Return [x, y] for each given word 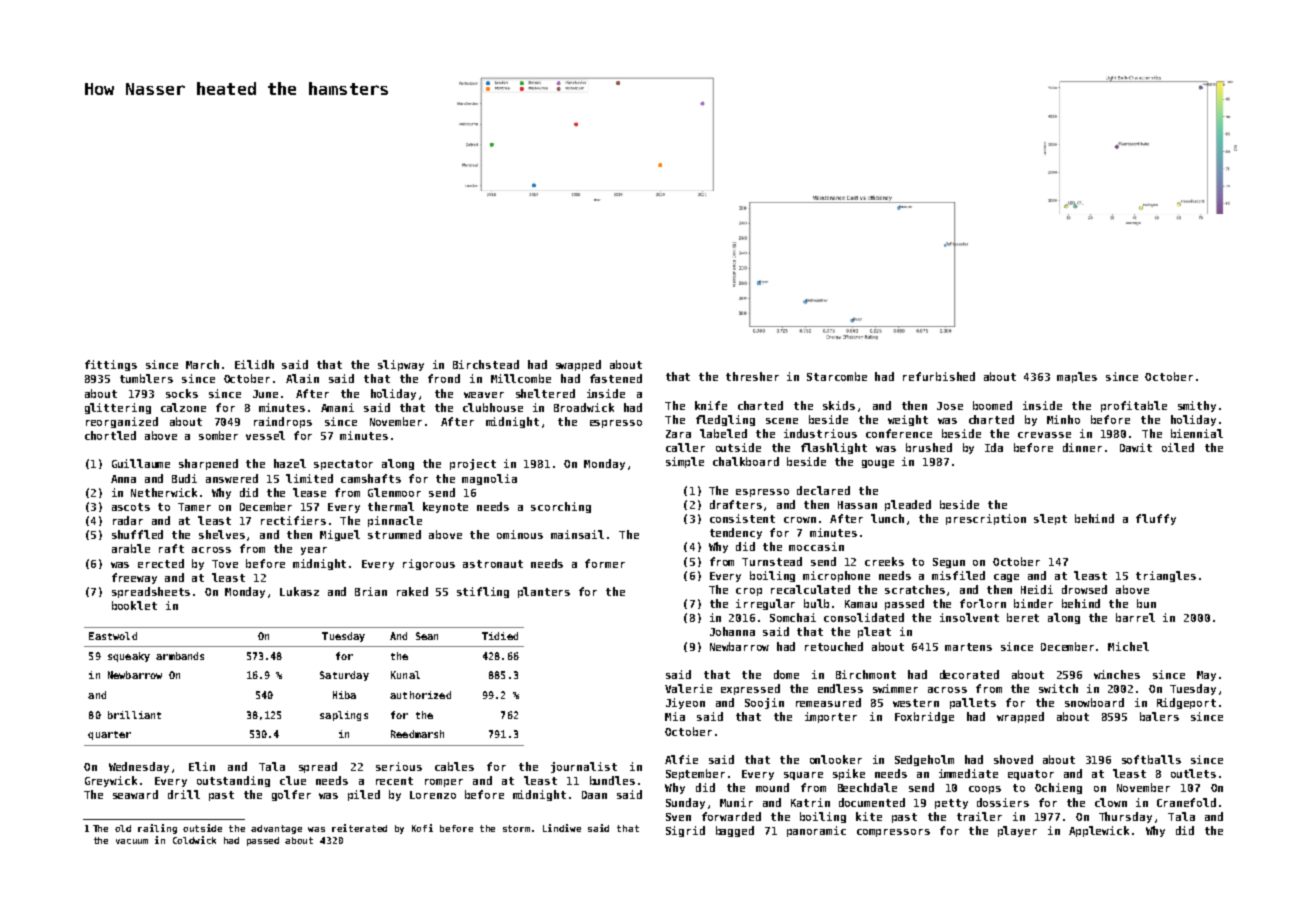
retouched [834, 646]
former [605, 563]
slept [1050, 519]
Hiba [344, 695]
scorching [561, 507]
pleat [874, 632]
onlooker [836, 759]
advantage [276, 829]
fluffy [1156, 519]
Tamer [194, 507]
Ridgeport [1186, 703]
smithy [1197, 406]
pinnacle [395, 521]
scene [782, 421]
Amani [337, 407]
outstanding [233, 781]
